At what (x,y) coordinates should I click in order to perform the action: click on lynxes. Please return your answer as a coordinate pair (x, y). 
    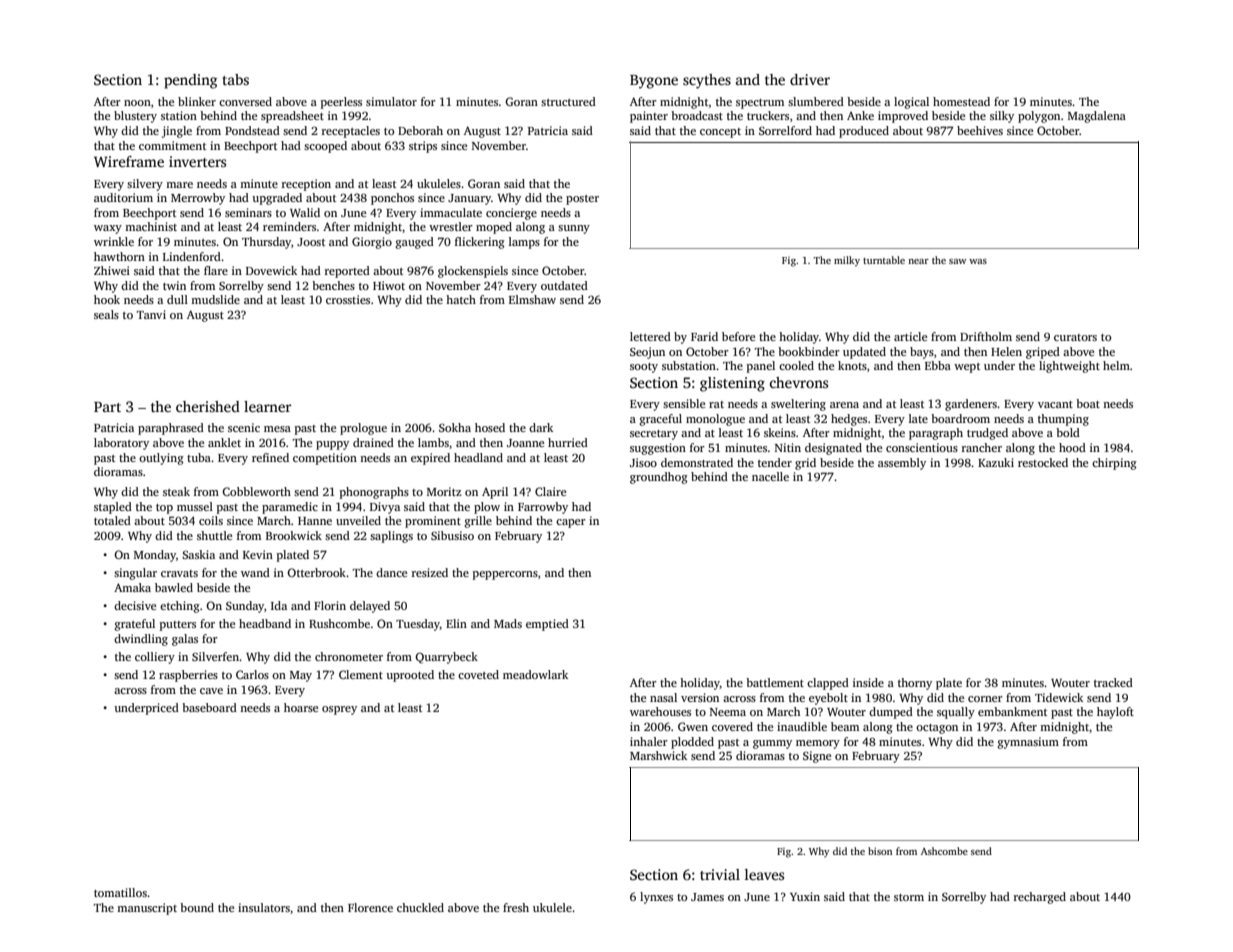
    Looking at the image, I should click on (656, 898).
